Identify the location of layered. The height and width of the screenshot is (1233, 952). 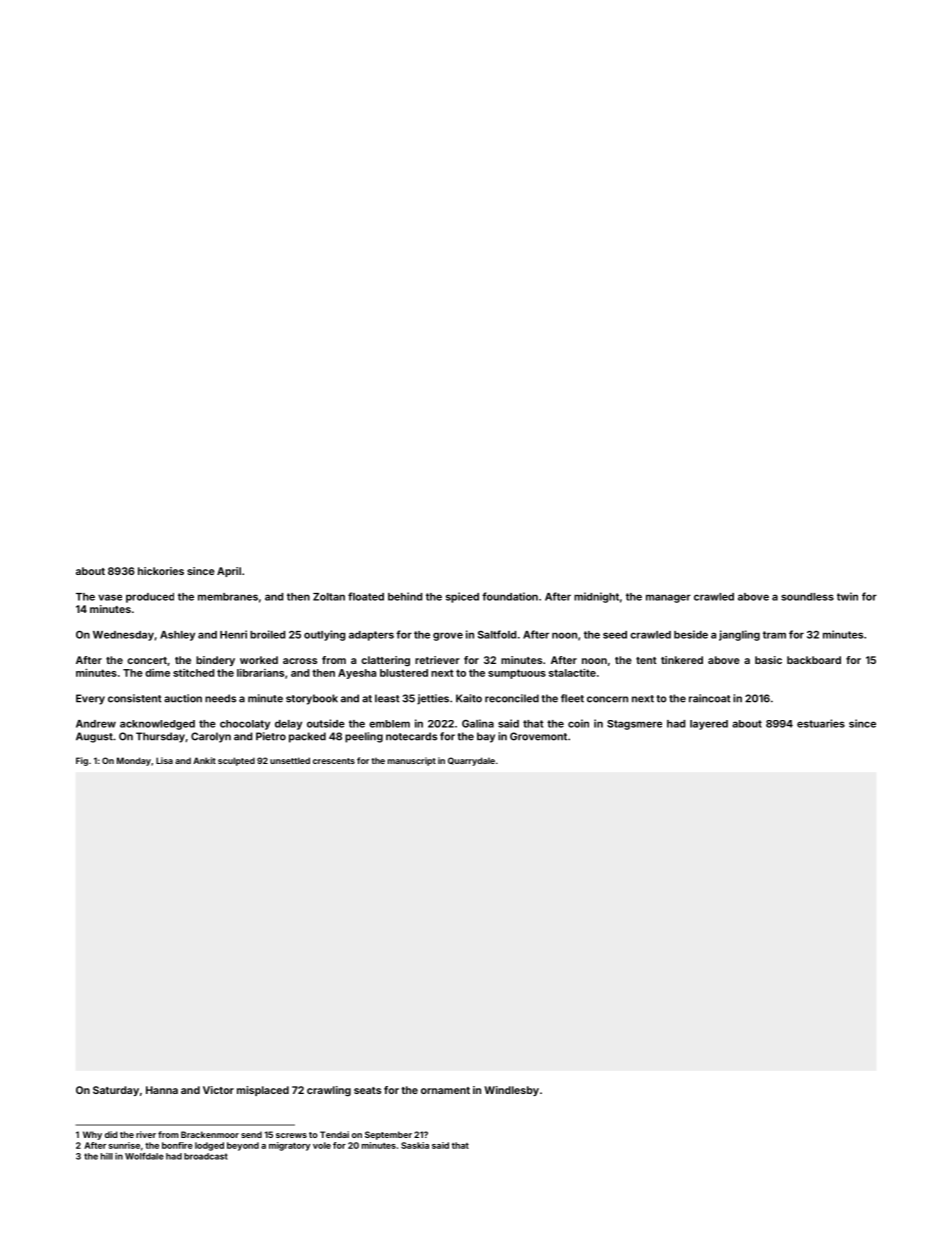
(709, 725).
